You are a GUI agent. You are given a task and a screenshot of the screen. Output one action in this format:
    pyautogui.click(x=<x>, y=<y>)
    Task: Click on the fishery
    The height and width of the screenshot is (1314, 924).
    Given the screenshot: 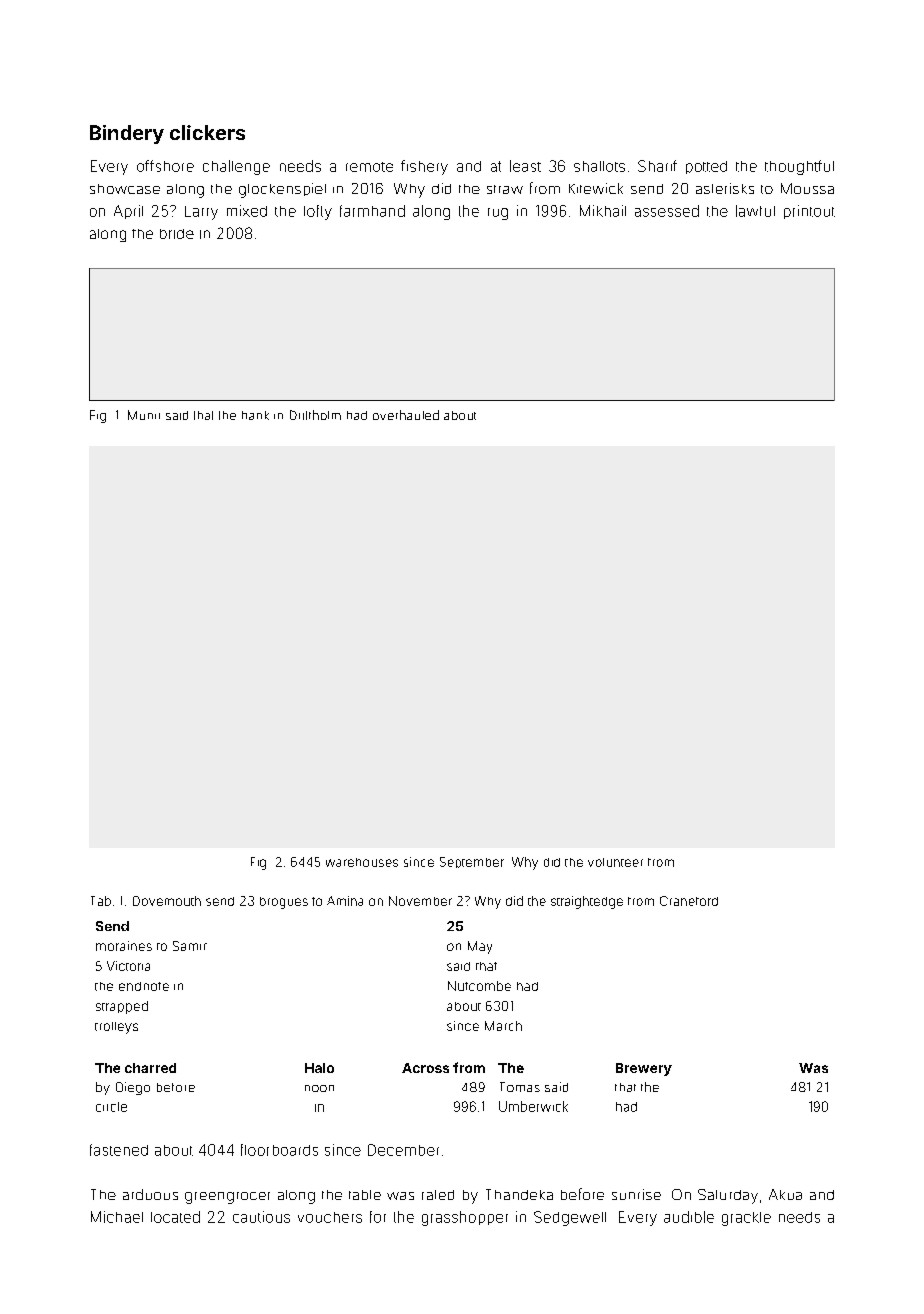 What is the action you would take?
    pyautogui.click(x=424, y=167)
